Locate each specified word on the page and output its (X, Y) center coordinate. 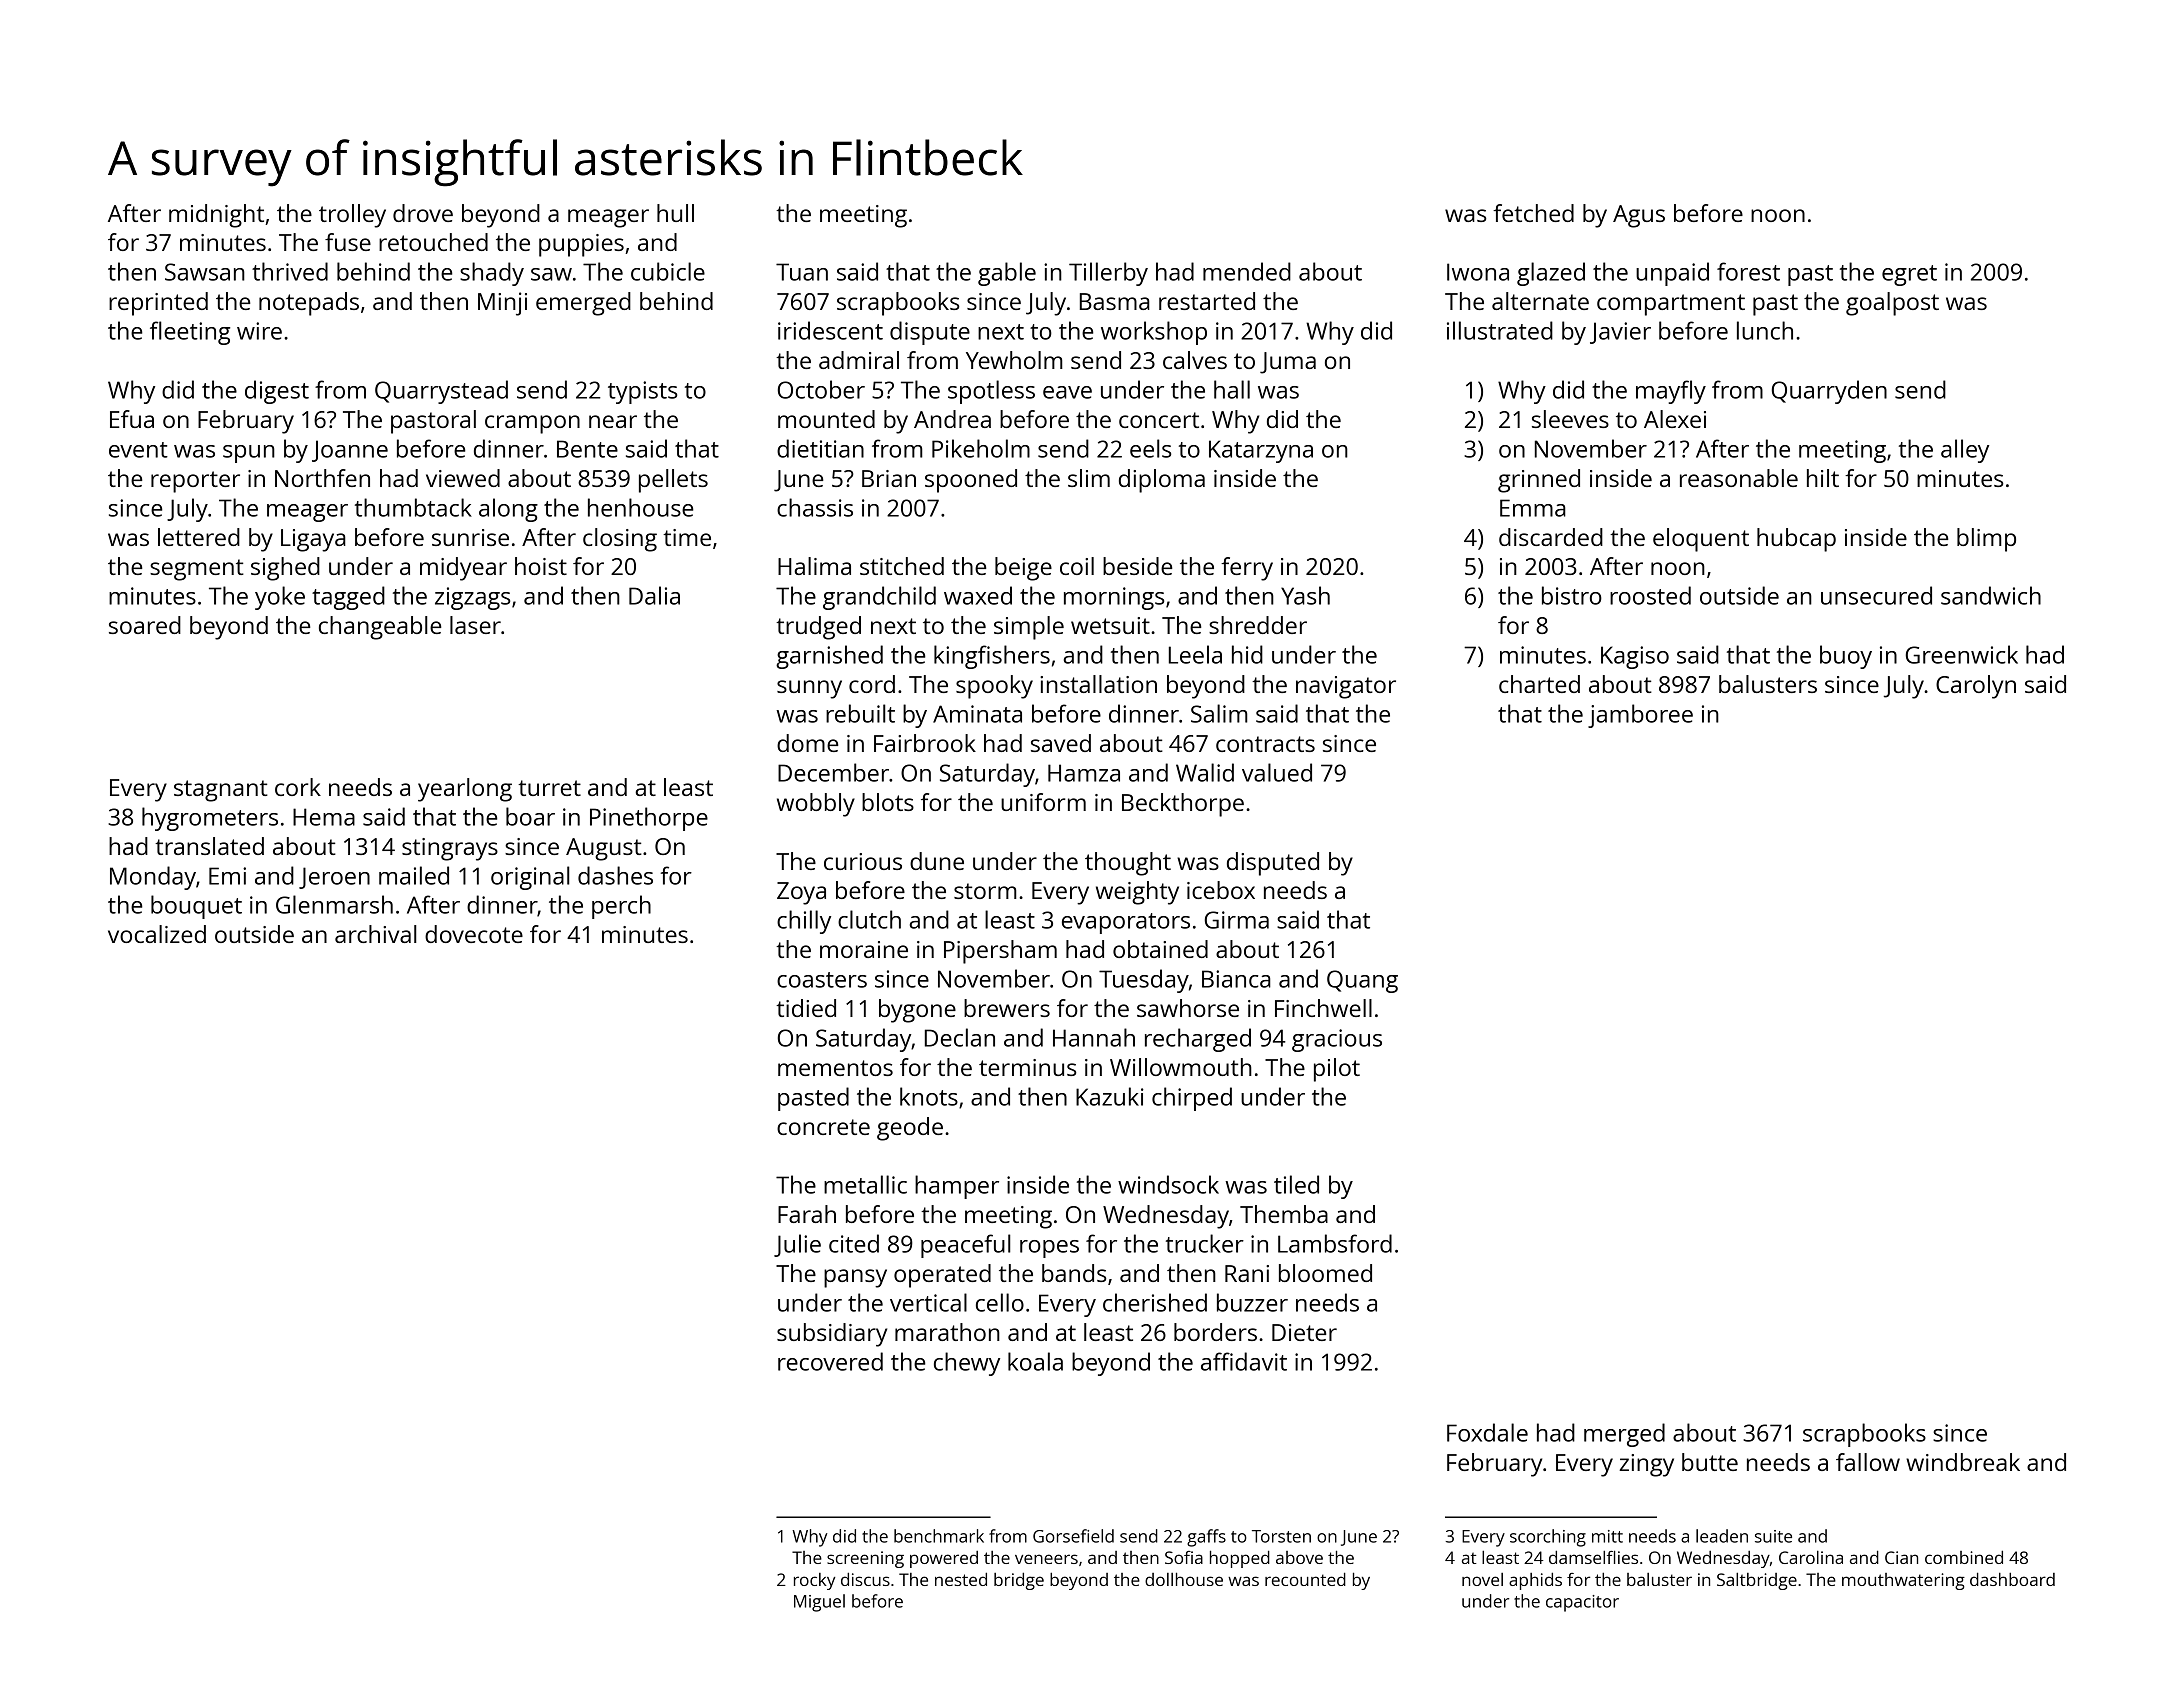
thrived (290, 271)
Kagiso (1635, 657)
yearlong (465, 790)
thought (1128, 864)
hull (675, 213)
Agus (1639, 216)
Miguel (819, 1603)
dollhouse (1184, 1579)
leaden (1722, 1536)
